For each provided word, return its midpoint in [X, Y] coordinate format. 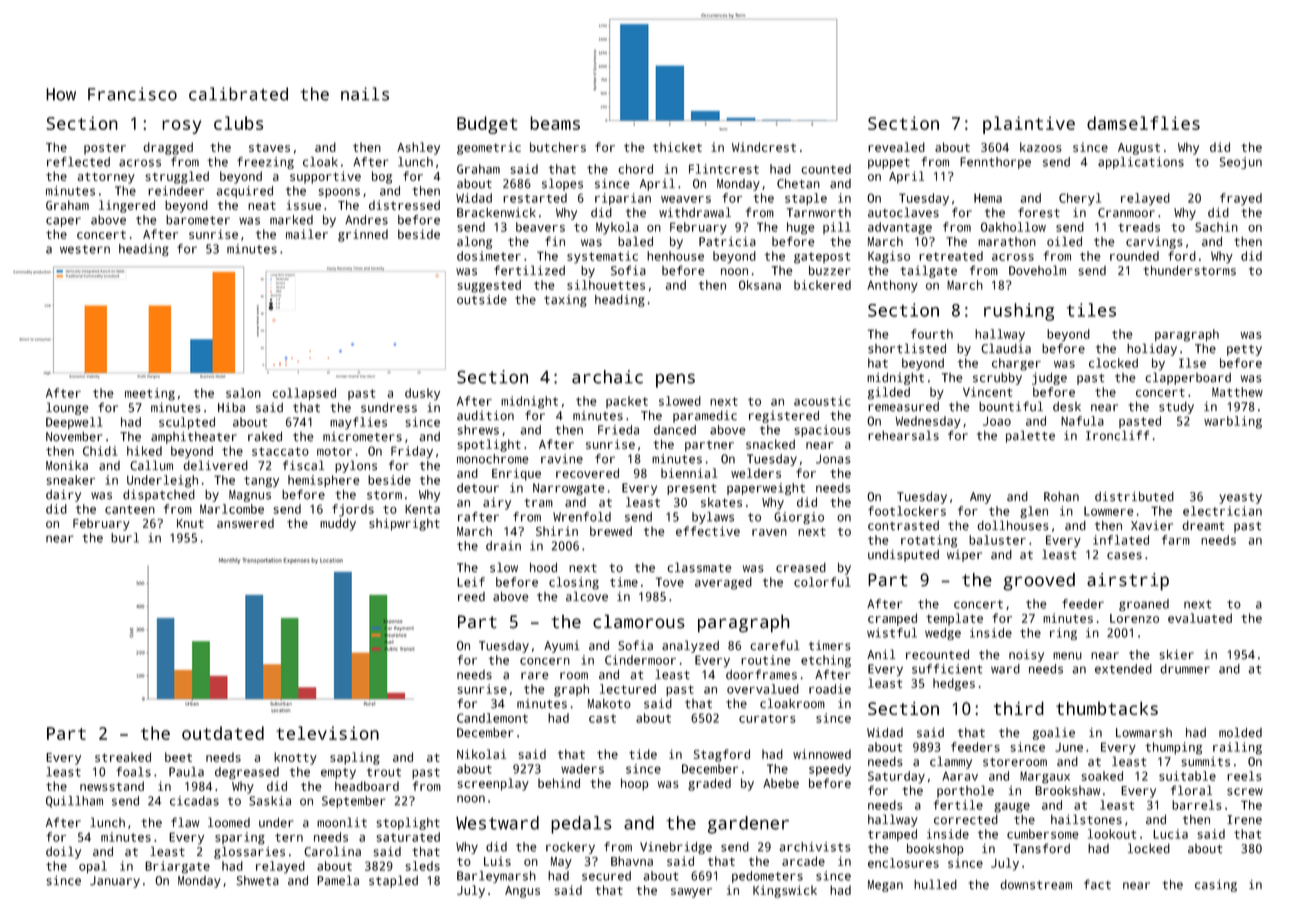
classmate [699, 567]
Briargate [177, 867]
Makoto [609, 704]
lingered [127, 206]
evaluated [1200, 618]
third [1019, 708]
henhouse [675, 256]
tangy [261, 482]
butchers [558, 147]
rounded [1134, 256]
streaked [123, 757]
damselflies [1143, 123]
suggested [489, 286]
